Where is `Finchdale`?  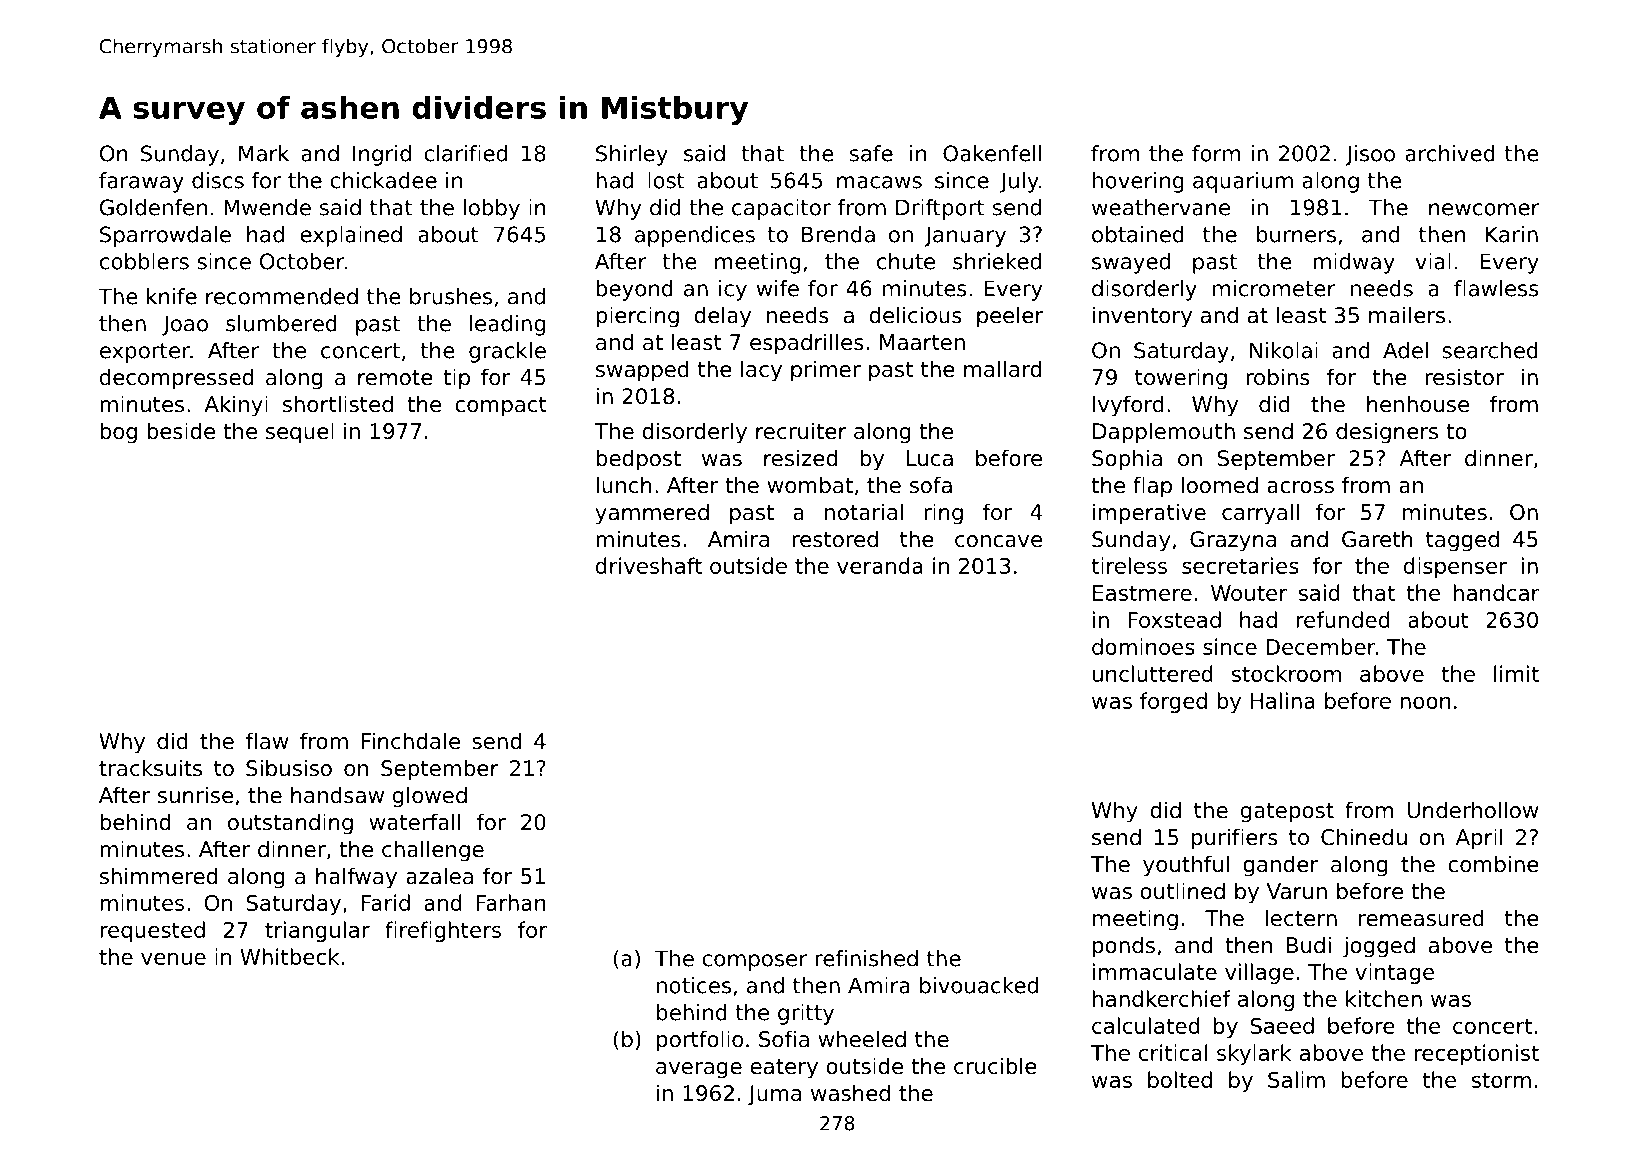 Finchdale is located at coordinates (411, 741).
